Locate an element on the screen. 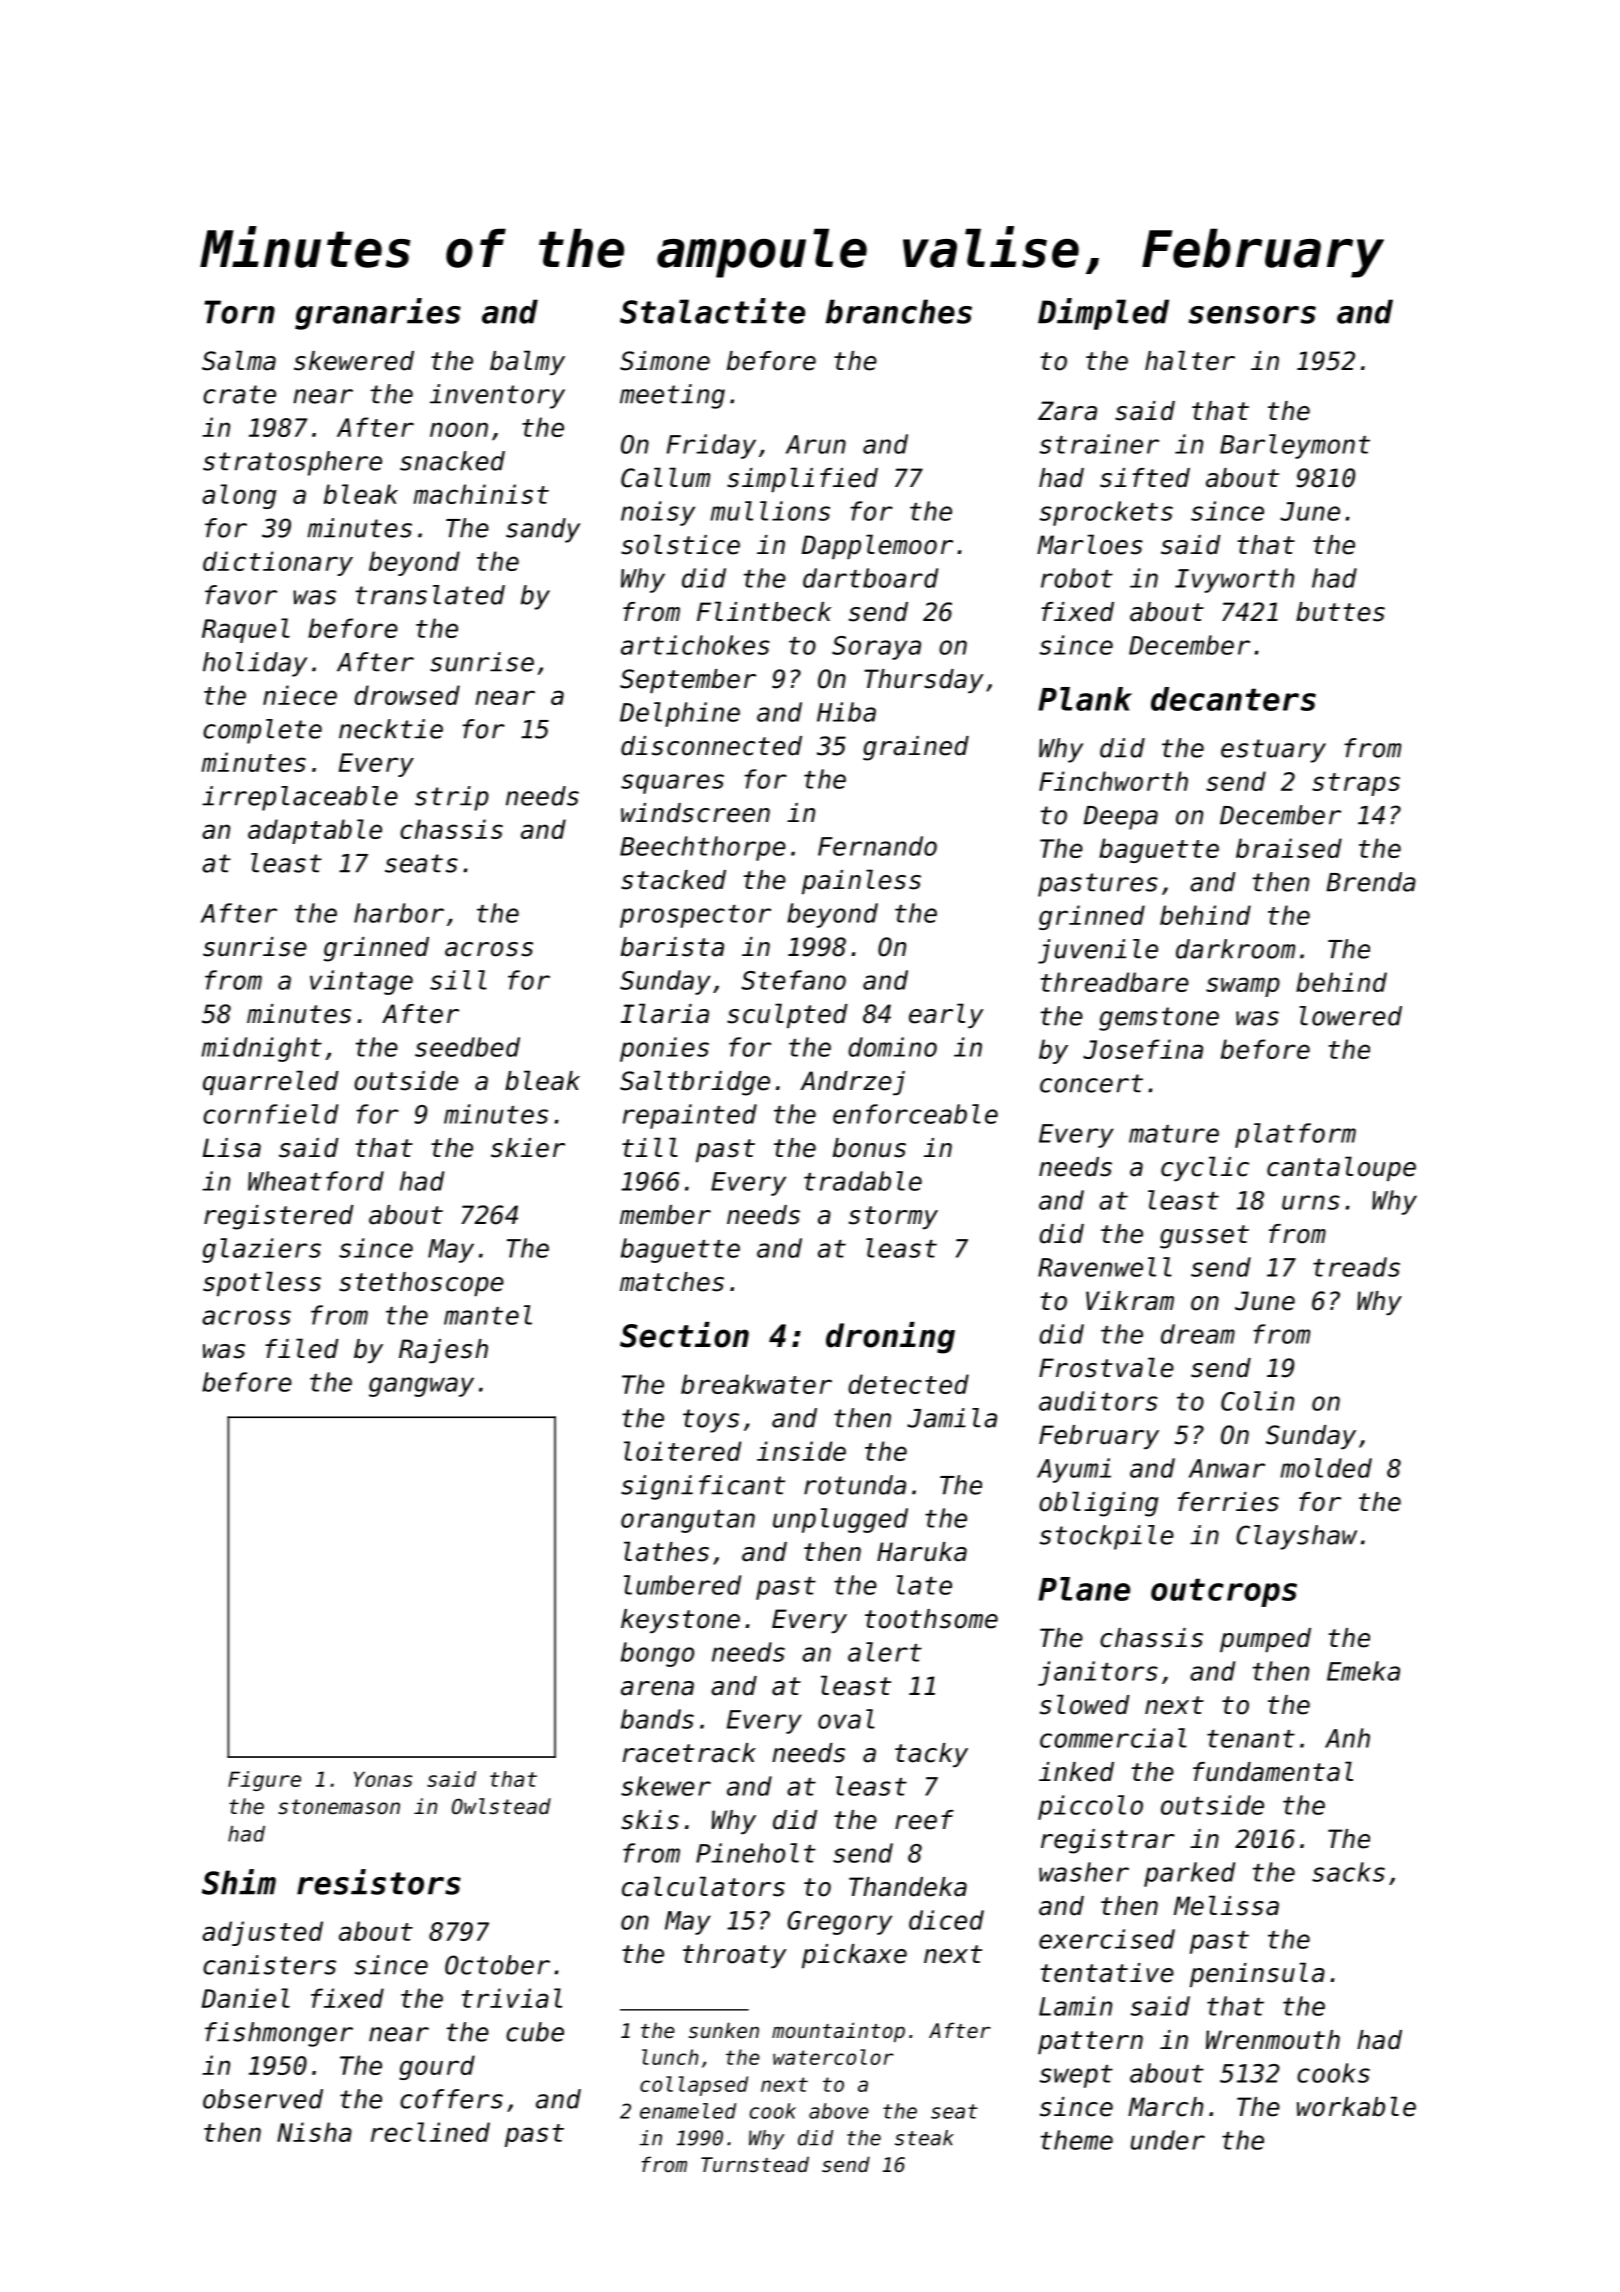 This screenshot has width=1620, height=2292. Vikram is located at coordinates (1130, 1301).
